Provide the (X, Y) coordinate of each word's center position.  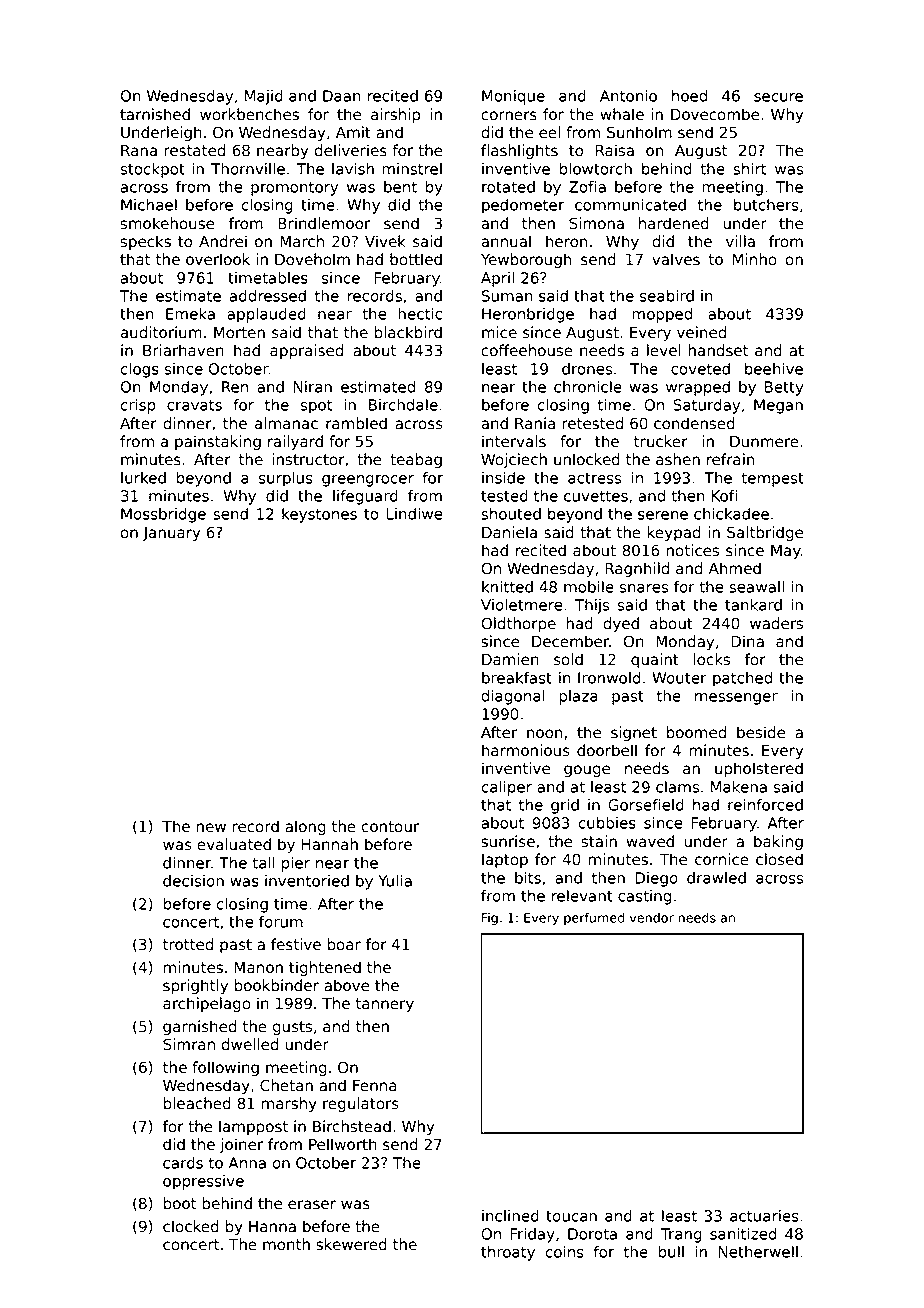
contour (390, 827)
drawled (716, 878)
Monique (513, 97)
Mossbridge (163, 515)
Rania (535, 423)
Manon (259, 968)
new (211, 828)
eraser (312, 1205)
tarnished (155, 114)
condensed (694, 423)
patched (742, 679)
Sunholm (639, 132)
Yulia (395, 881)
